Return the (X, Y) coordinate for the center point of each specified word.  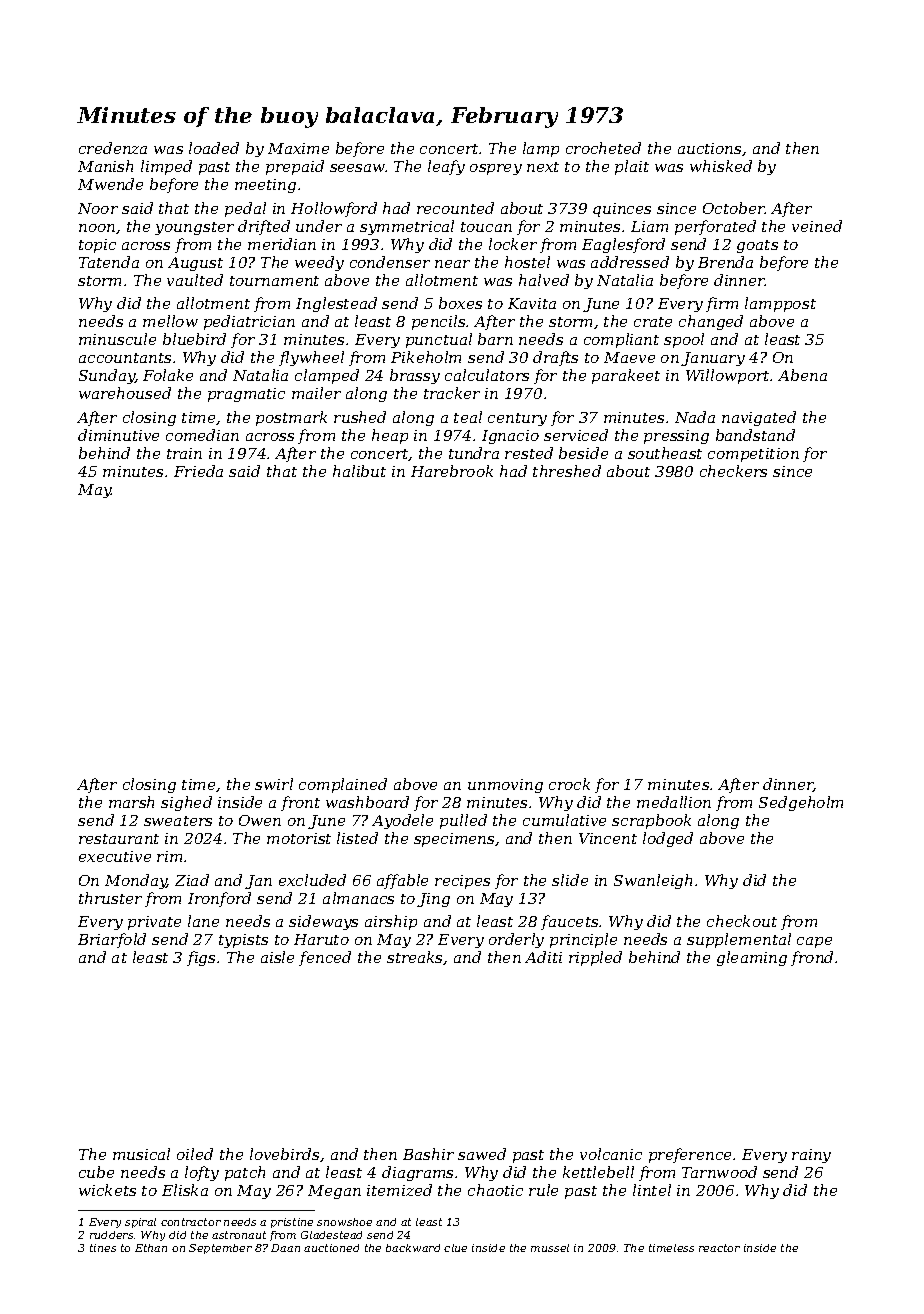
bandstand (755, 435)
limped (166, 167)
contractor (191, 1222)
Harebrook (452, 471)
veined (817, 226)
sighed (186, 803)
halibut (359, 471)
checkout (742, 921)
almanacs (358, 898)
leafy (446, 167)
